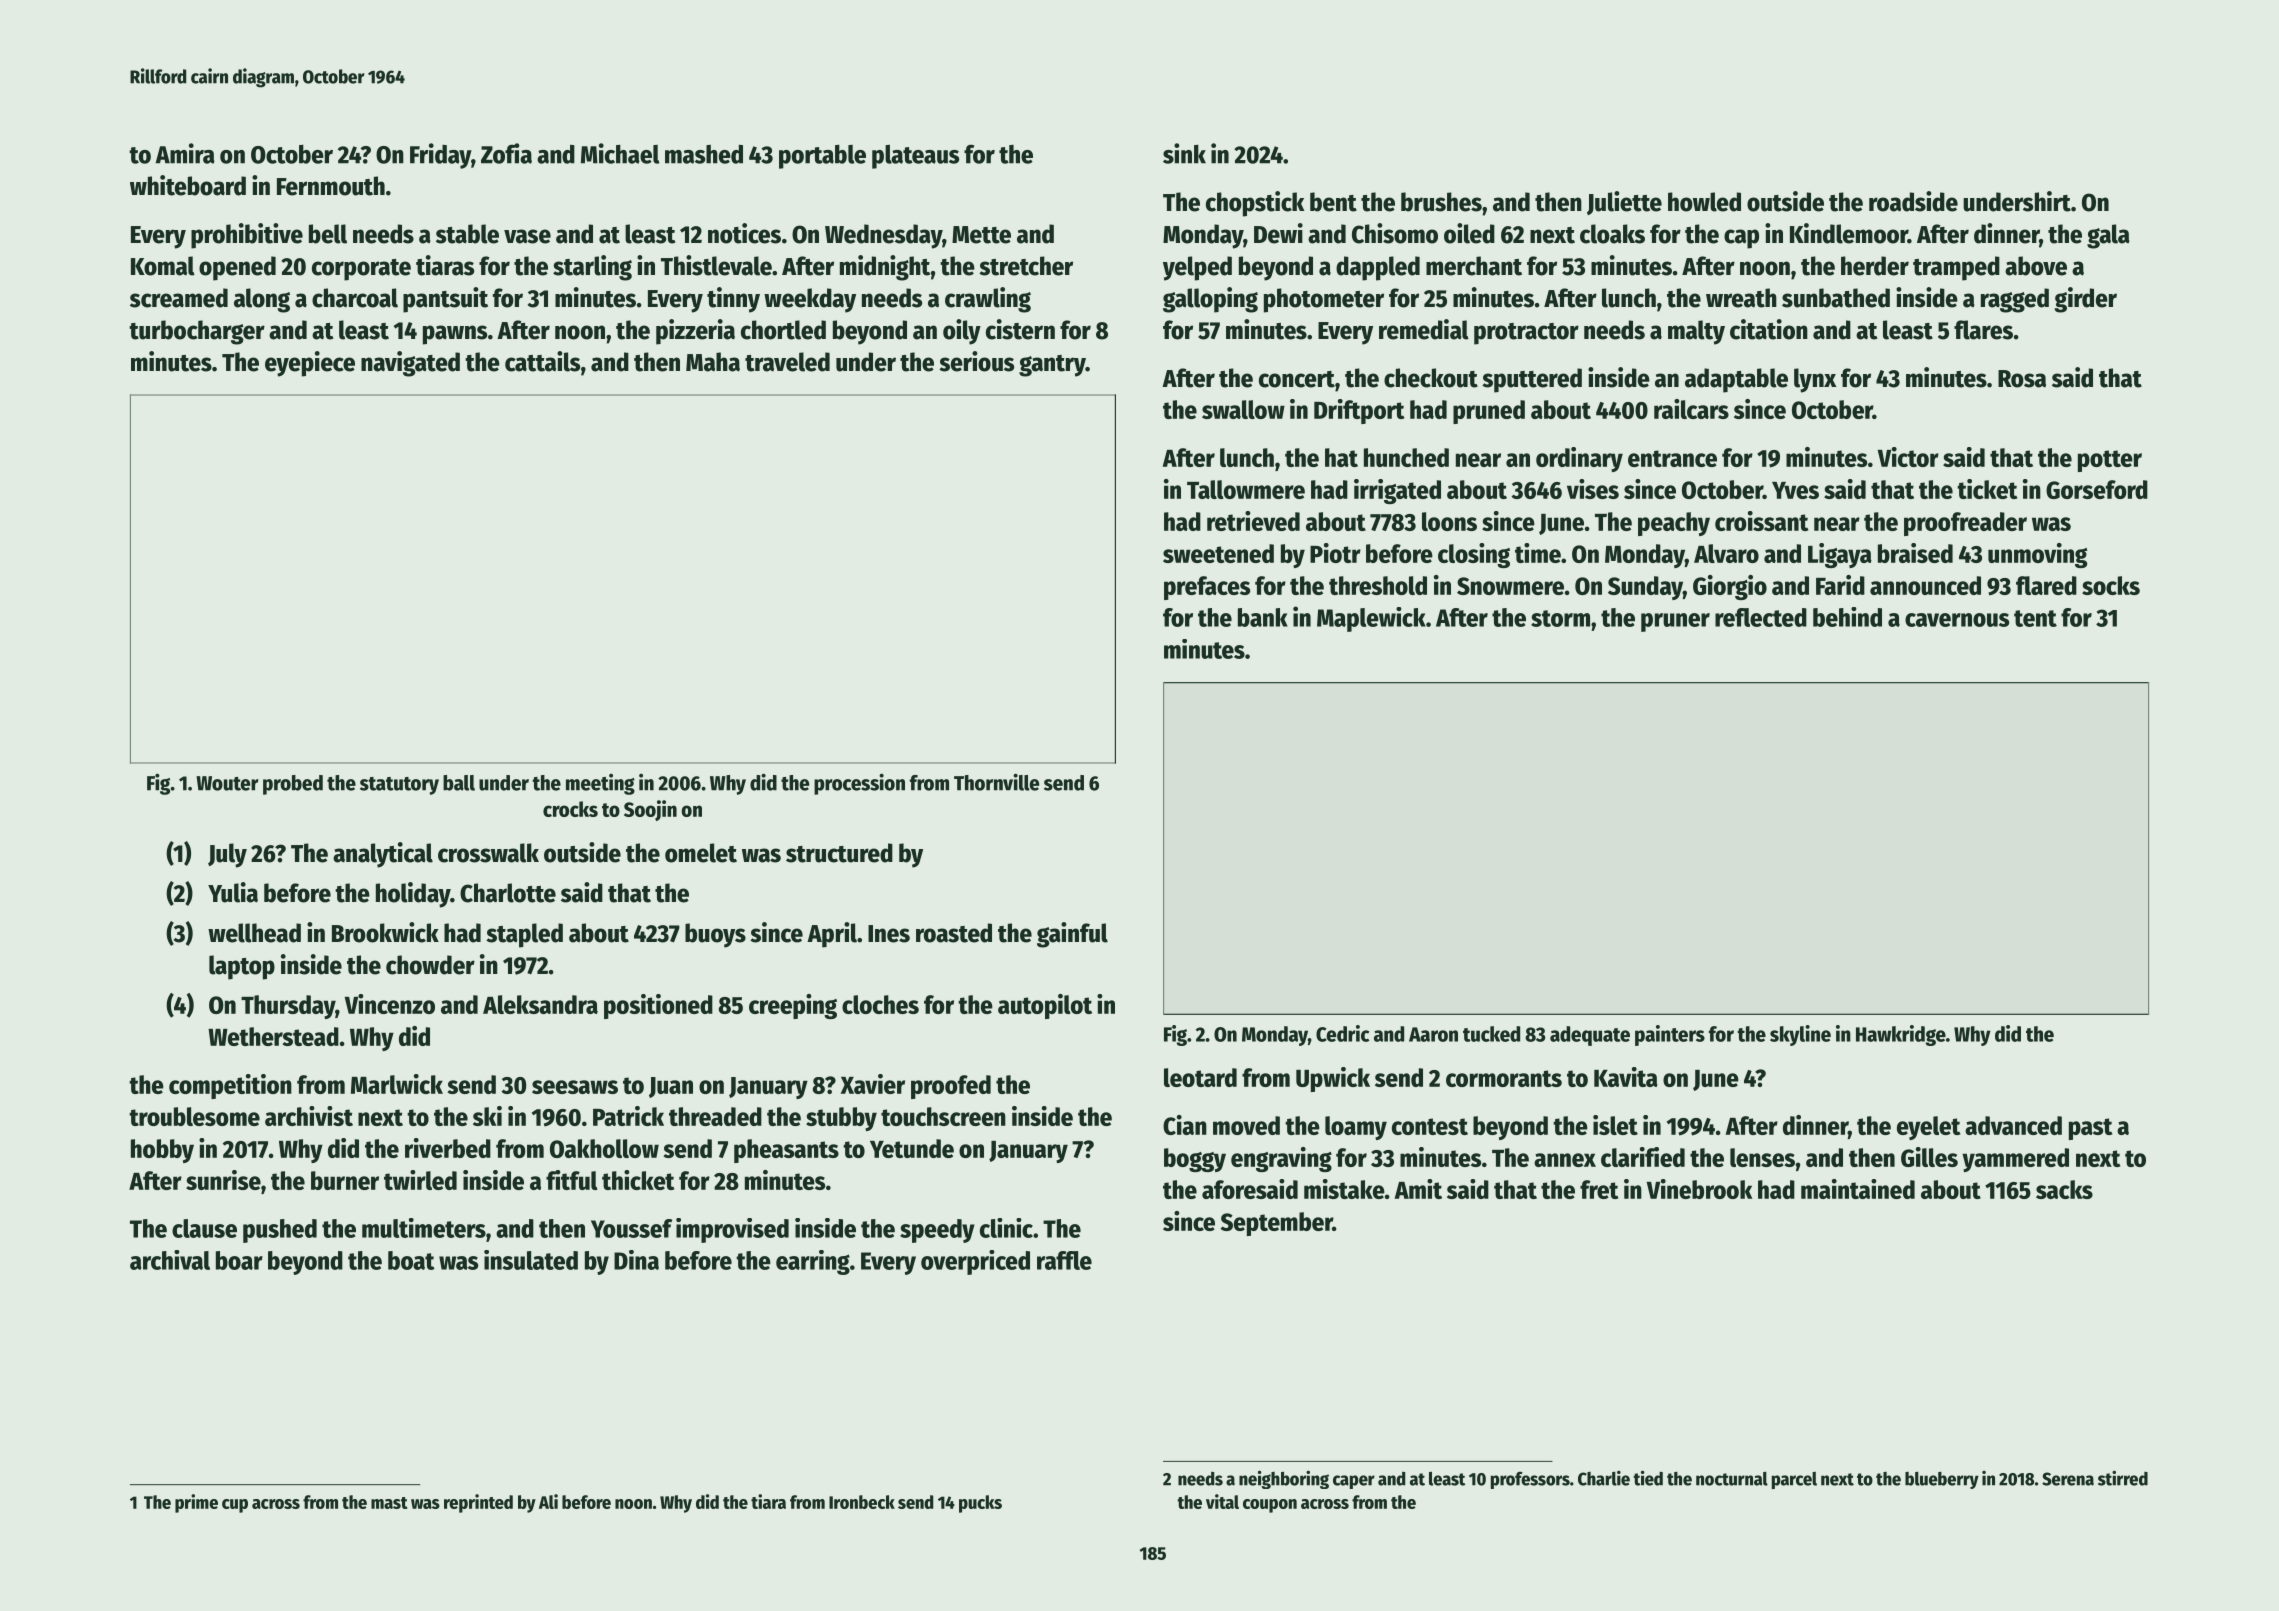 This image has height=1611, width=2279. Describe the element at coordinates (1218, 553) in the image. I see `sweetened` at that location.
